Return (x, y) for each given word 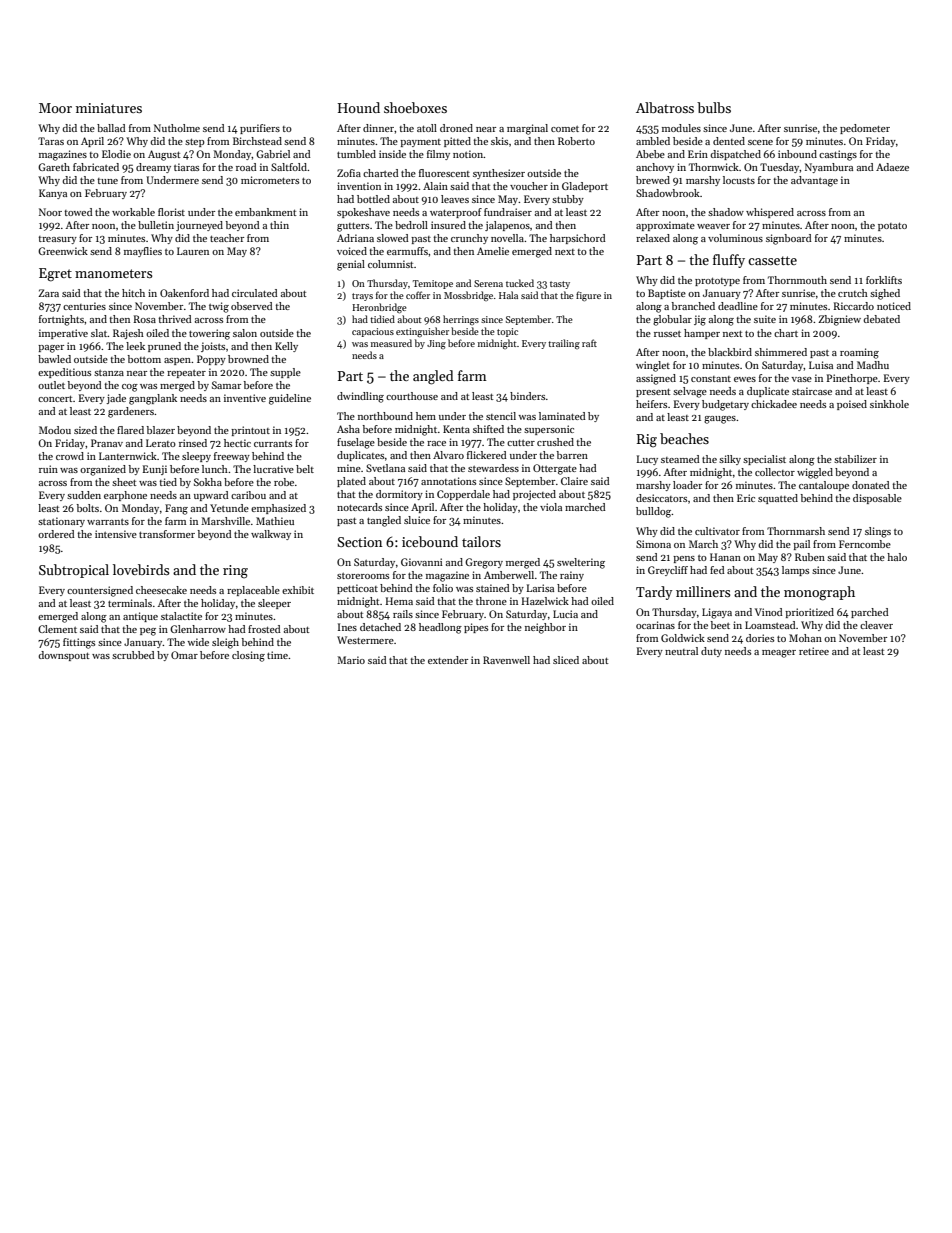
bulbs (714, 107)
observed (252, 306)
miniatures (109, 108)
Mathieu (275, 521)
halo (897, 557)
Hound (359, 107)
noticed (894, 306)
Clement (57, 629)
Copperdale (463, 495)
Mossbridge (468, 296)
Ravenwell (506, 660)
